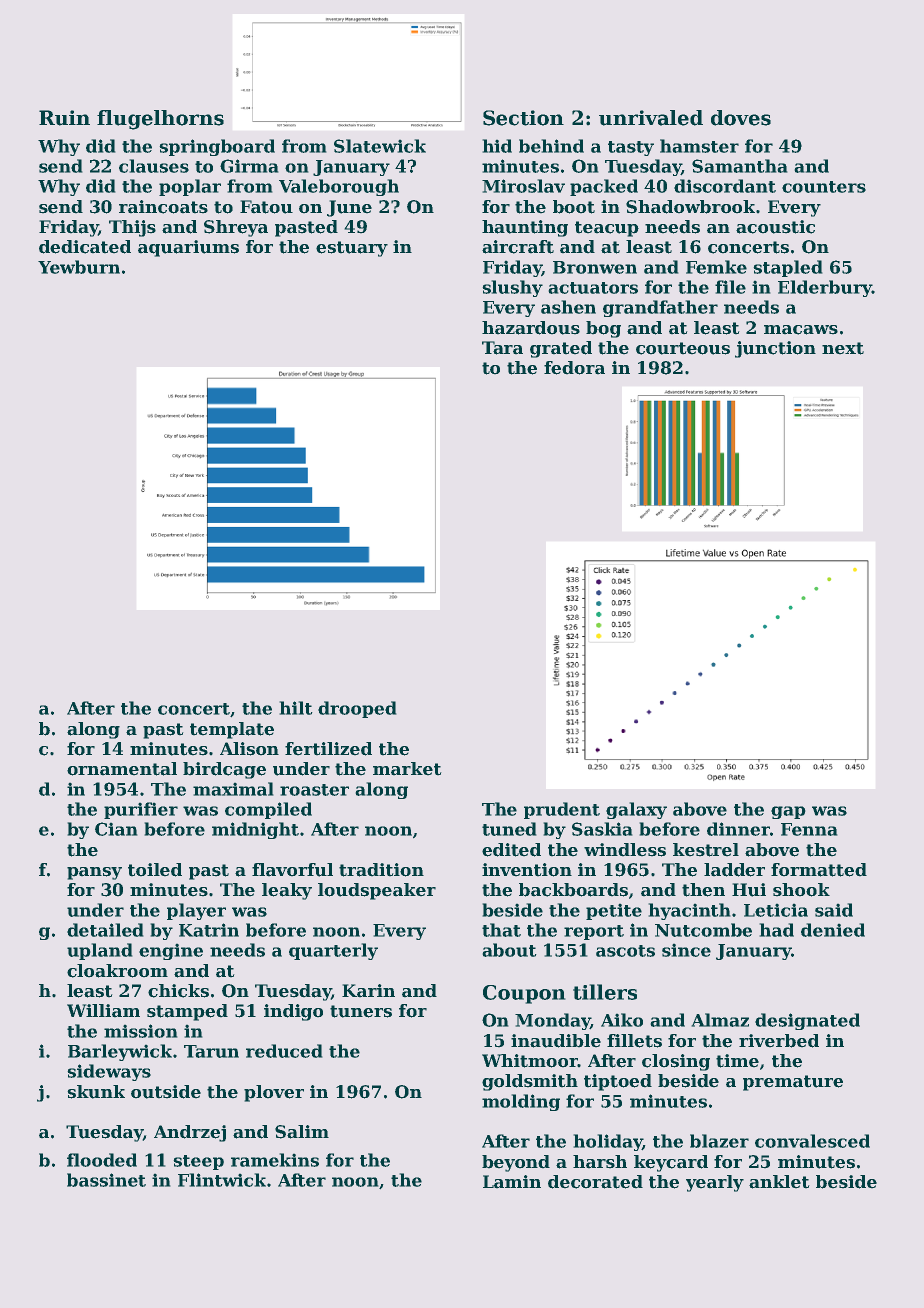 This screenshot has height=1308, width=924. I want to click on upland, so click(99, 951).
